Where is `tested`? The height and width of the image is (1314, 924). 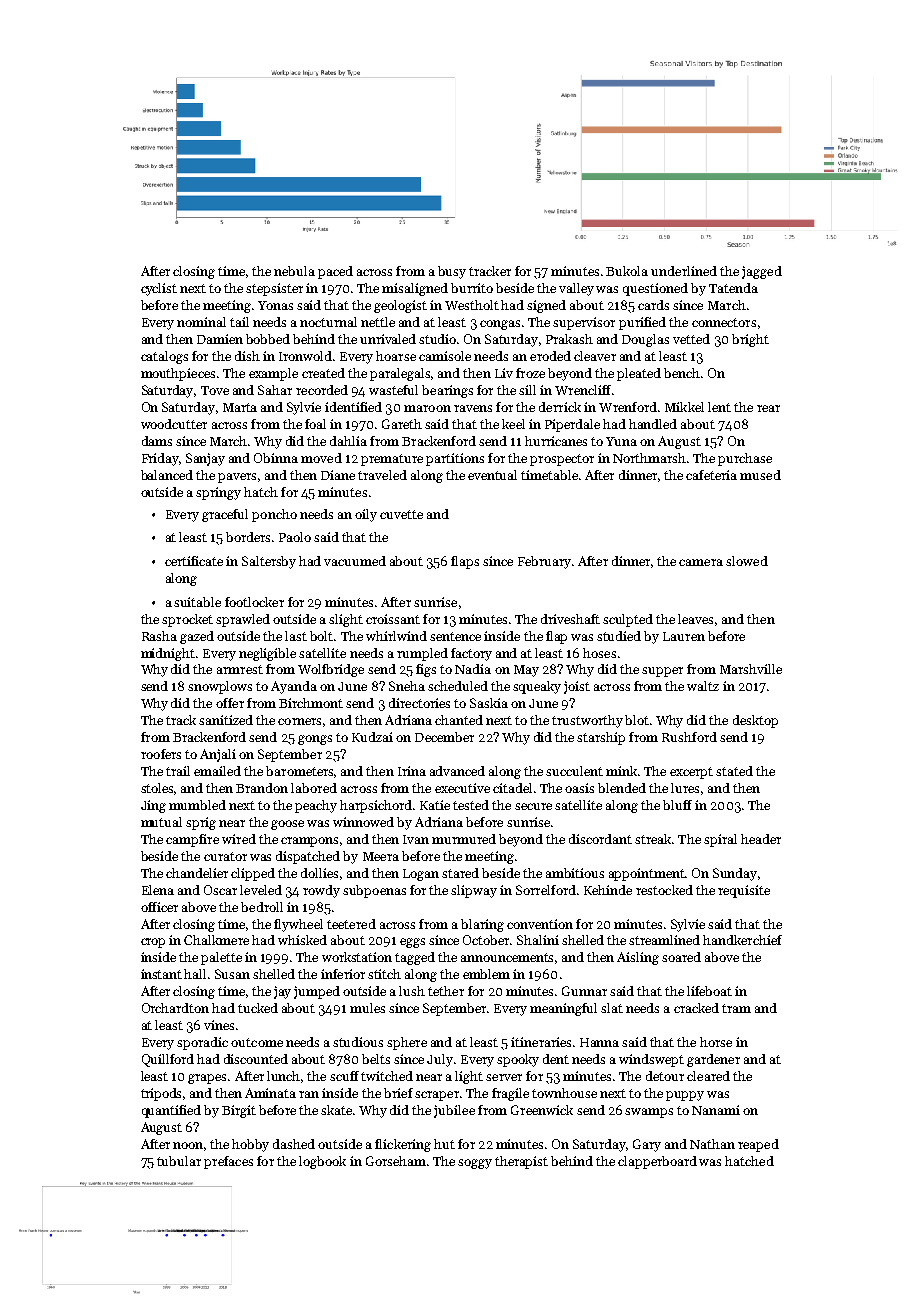
tested is located at coordinates (471, 805).
